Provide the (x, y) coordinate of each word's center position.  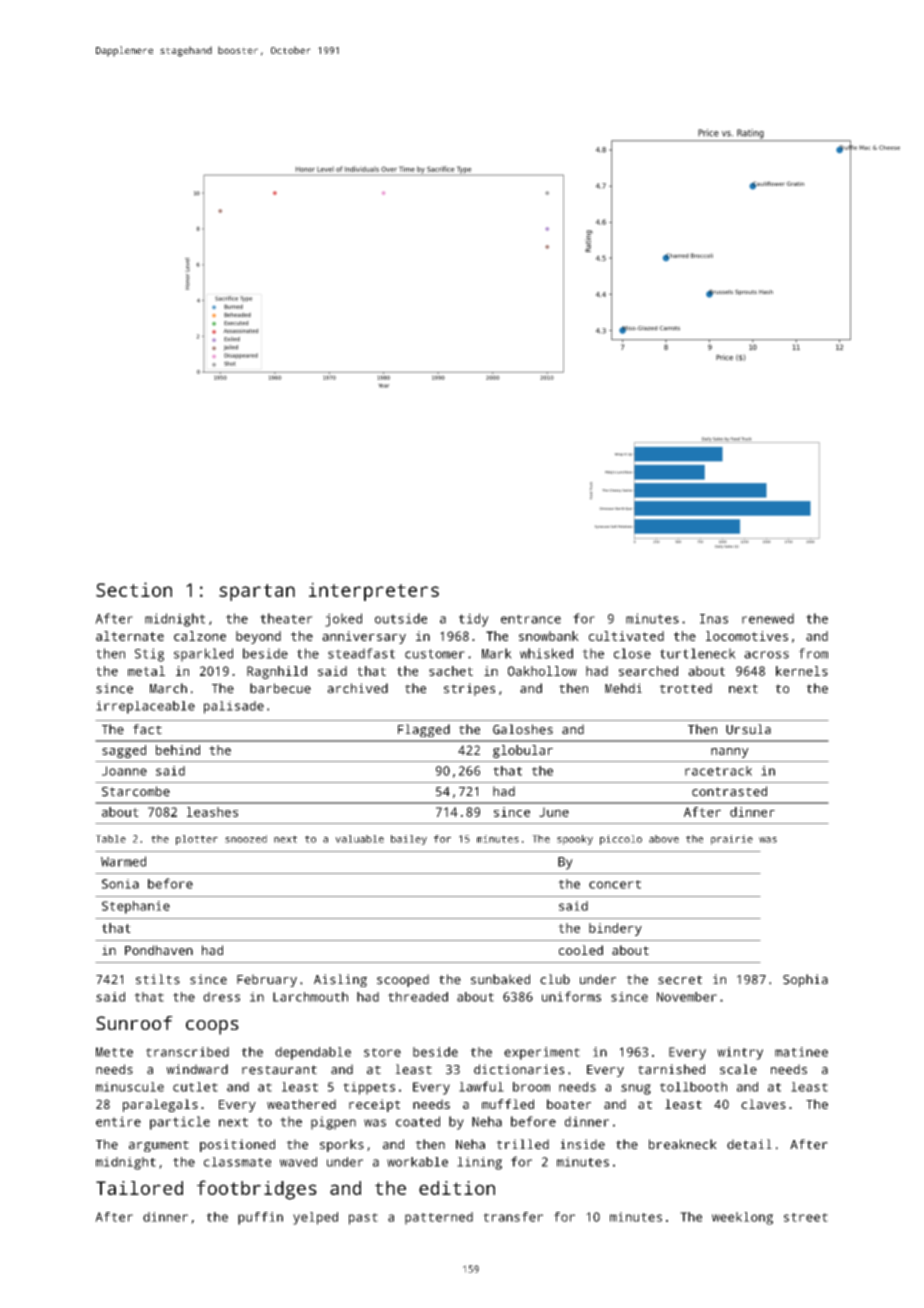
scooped (403, 980)
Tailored (139, 1188)
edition (457, 1188)
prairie (732, 840)
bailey (409, 840)
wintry (740, 1053)
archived (357, 688)
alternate (130, 636)
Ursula (748, 729)
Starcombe (136, 791)
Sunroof (134, 1023)
